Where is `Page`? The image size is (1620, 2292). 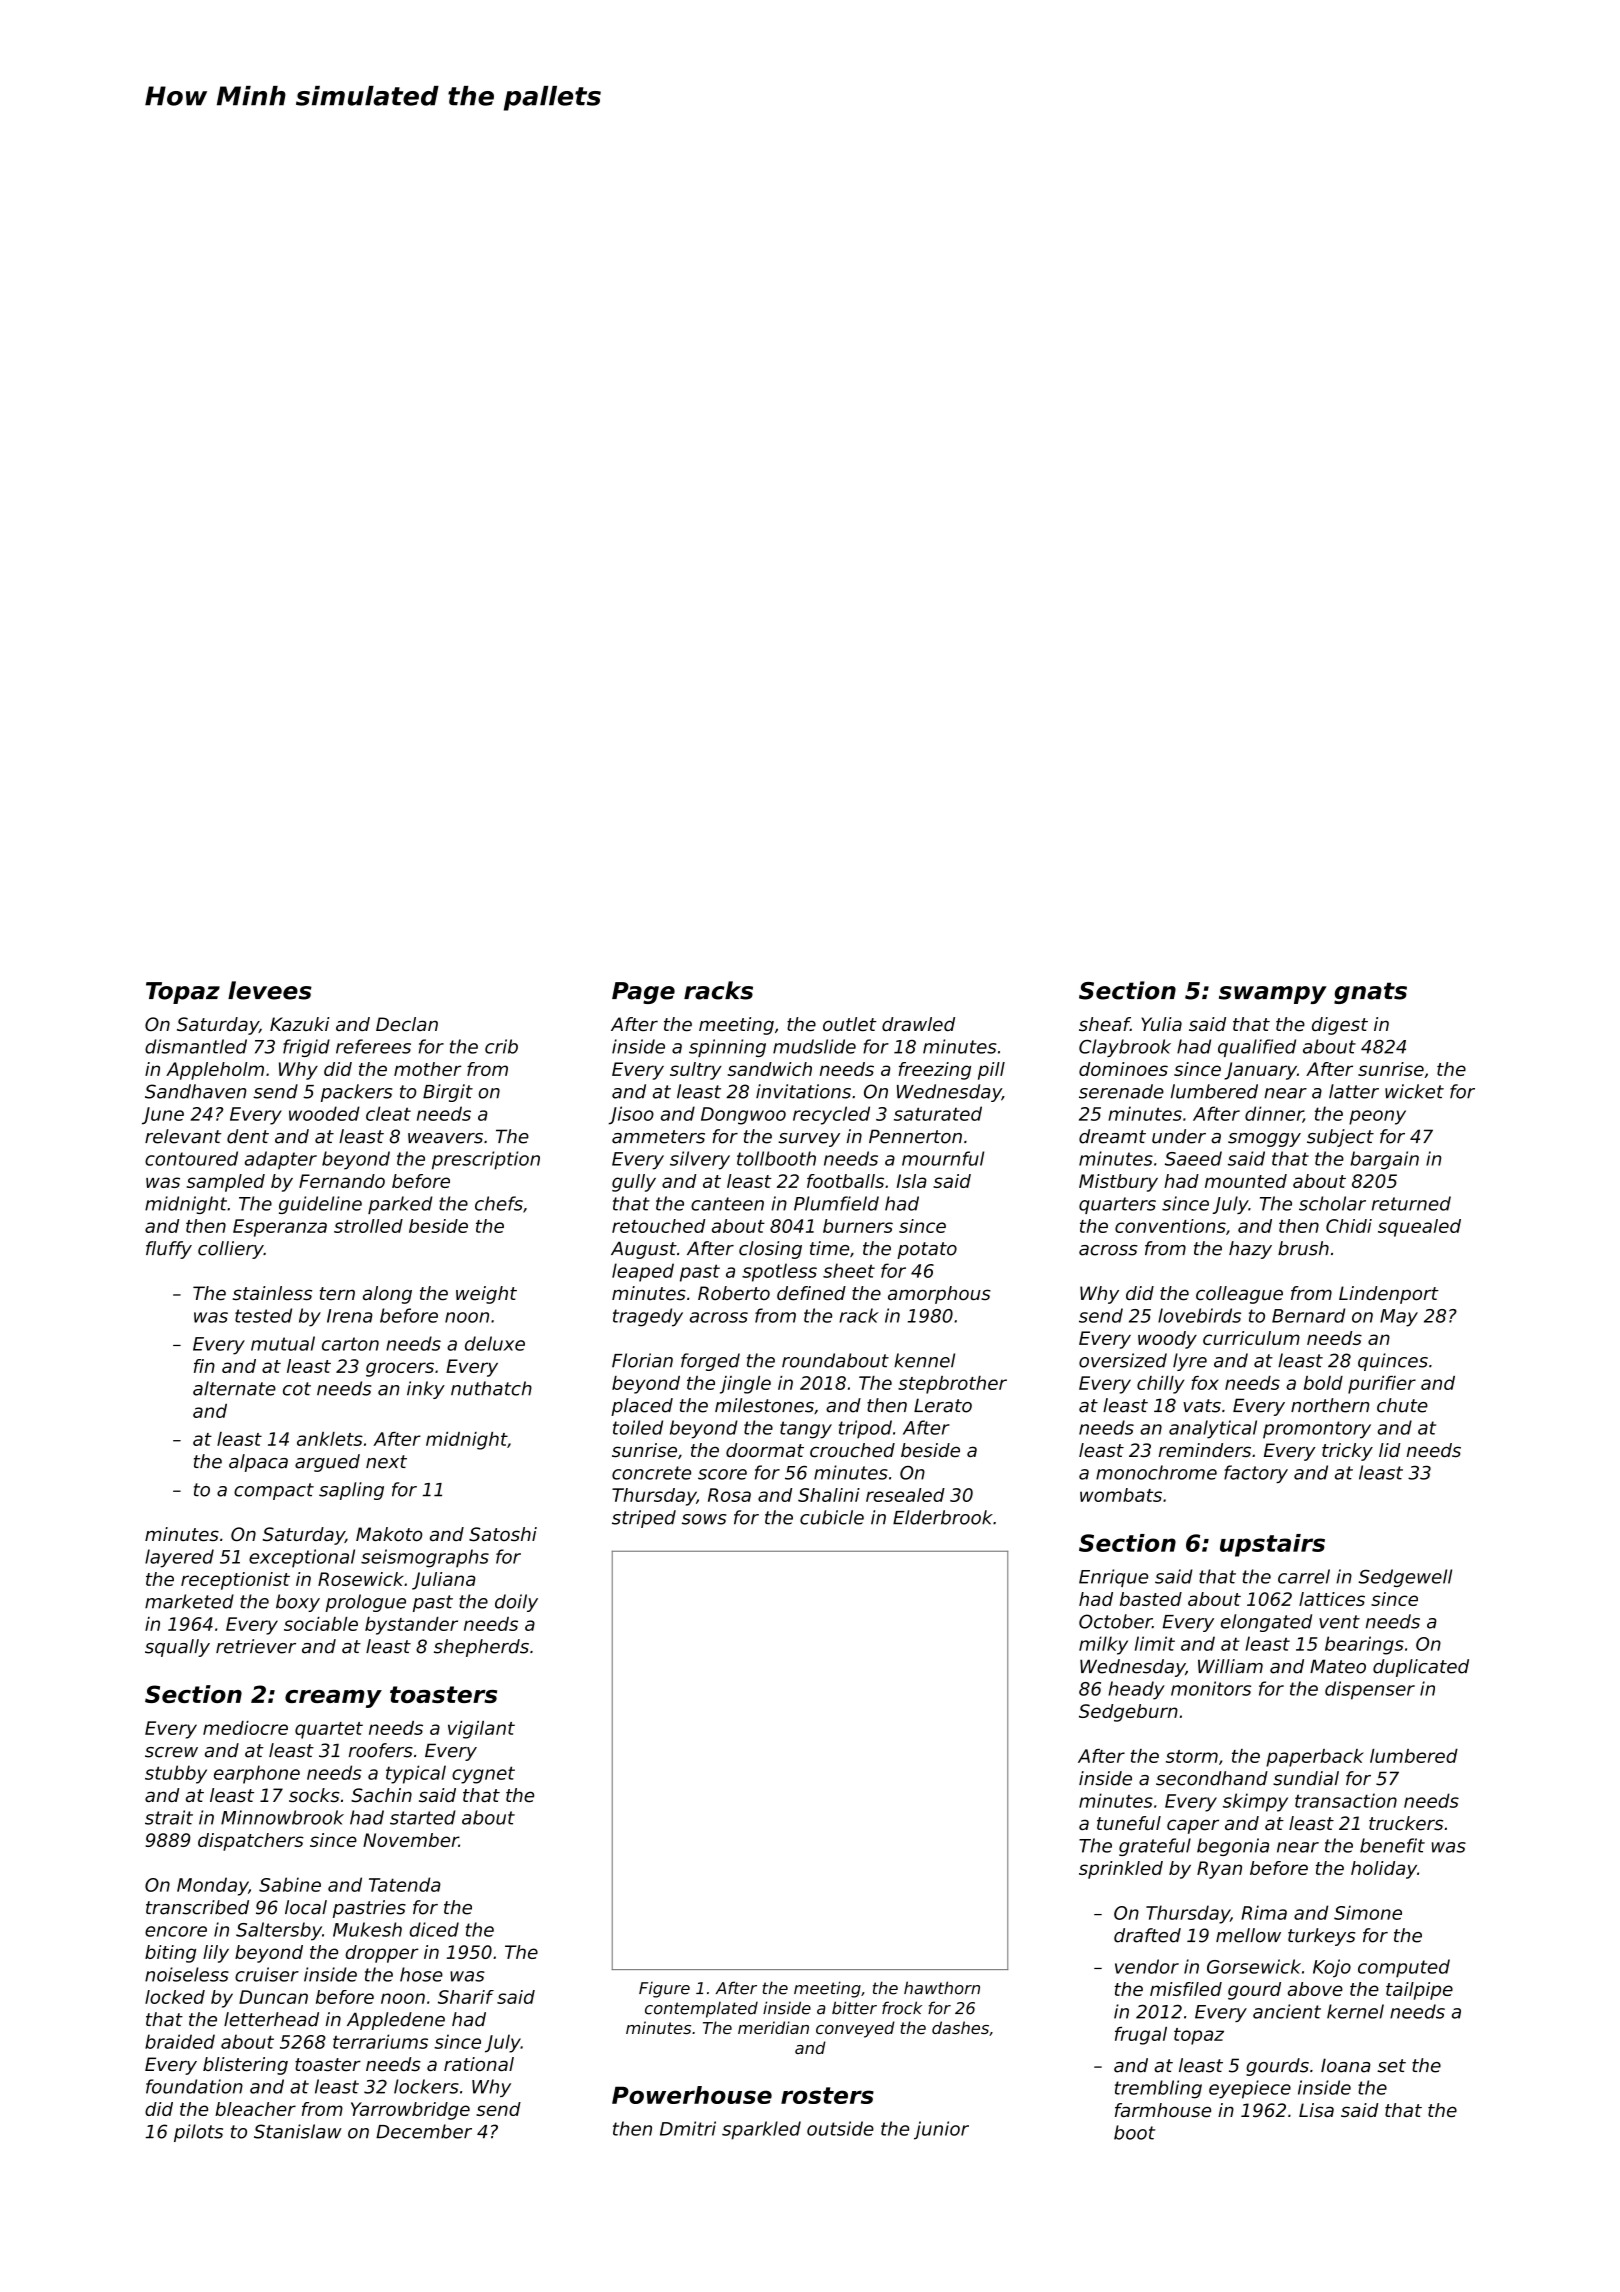
Page is located at coordinates (643, 993).
